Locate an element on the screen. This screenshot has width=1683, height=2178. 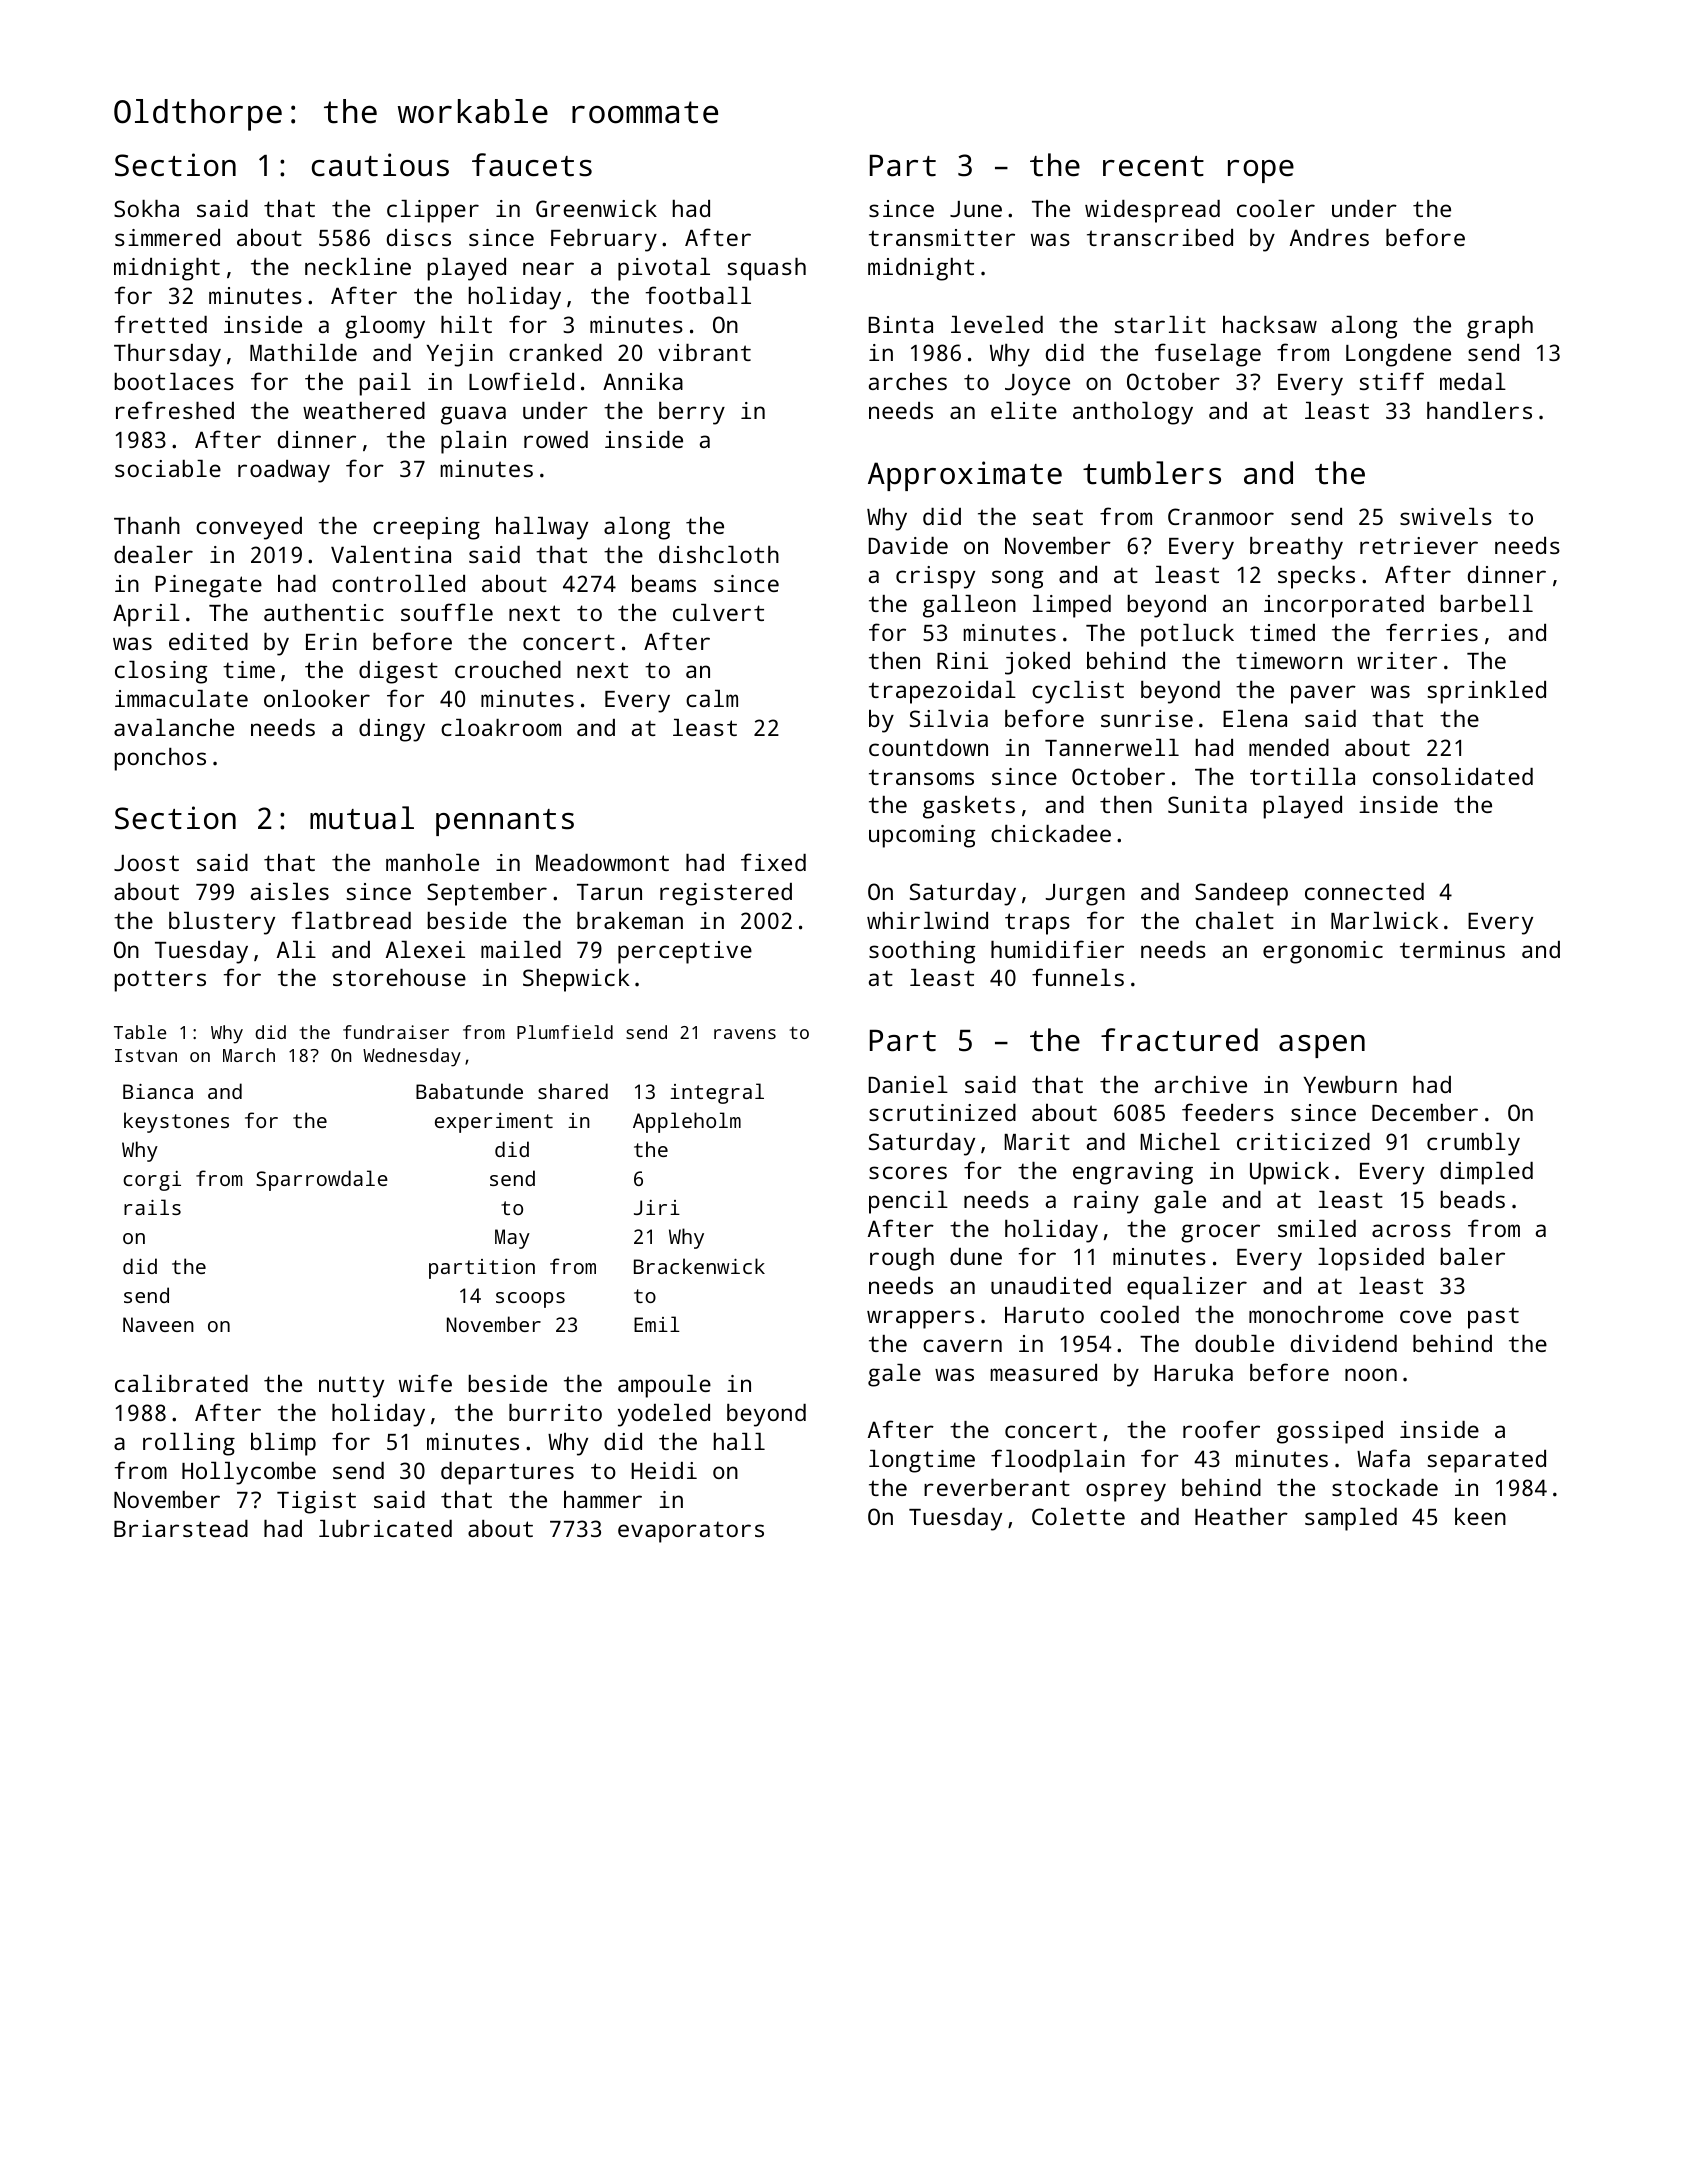
June is located at coordinates (976, 209).
